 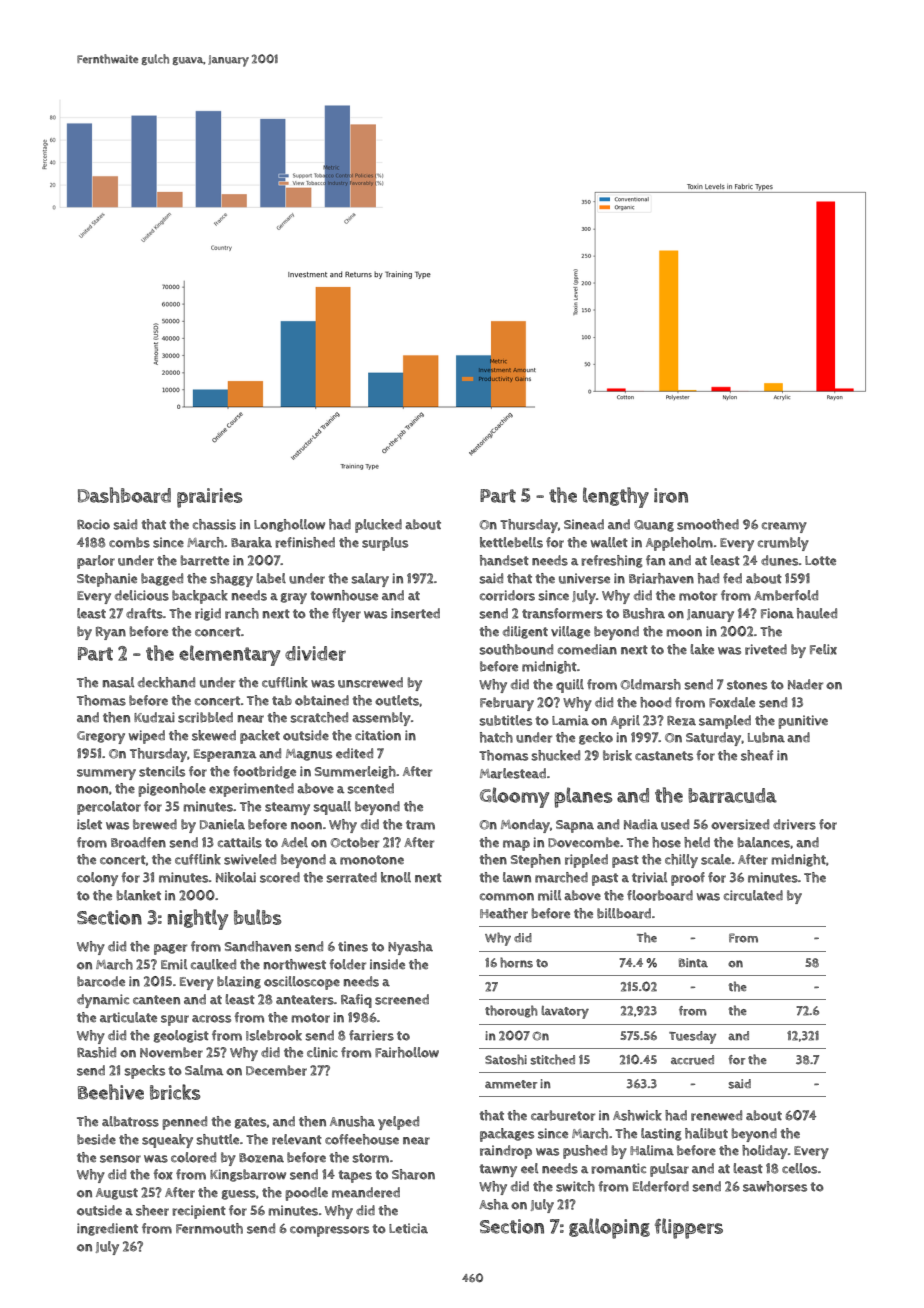 What do you see at coordinates (692, 1060) in the screenshot?
I see `accrued` at bounding box center [692, 1060].
